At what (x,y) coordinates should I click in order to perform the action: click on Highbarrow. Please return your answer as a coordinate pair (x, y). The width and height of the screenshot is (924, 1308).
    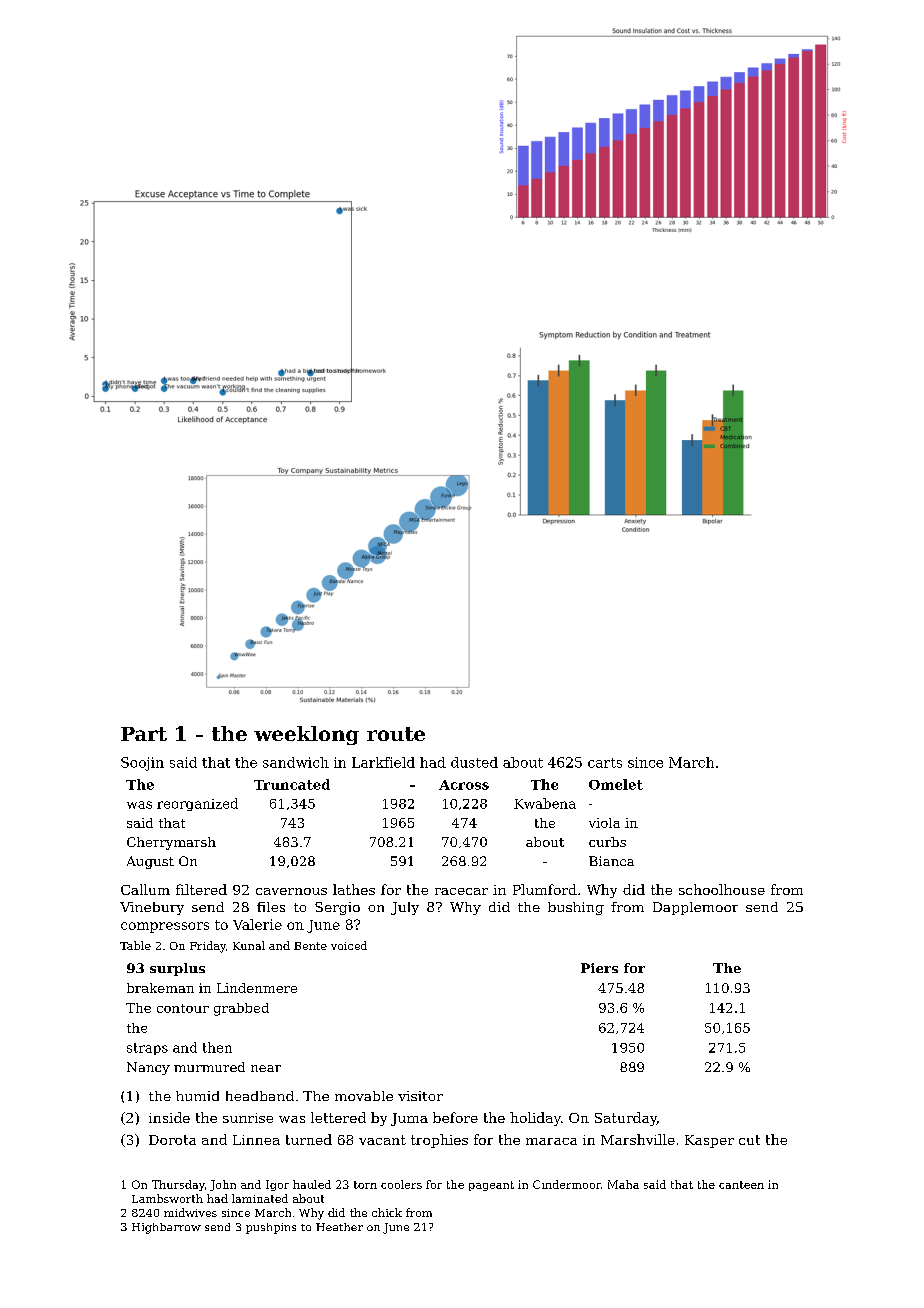
    Looking at the image, I should click on (166, 1228).
